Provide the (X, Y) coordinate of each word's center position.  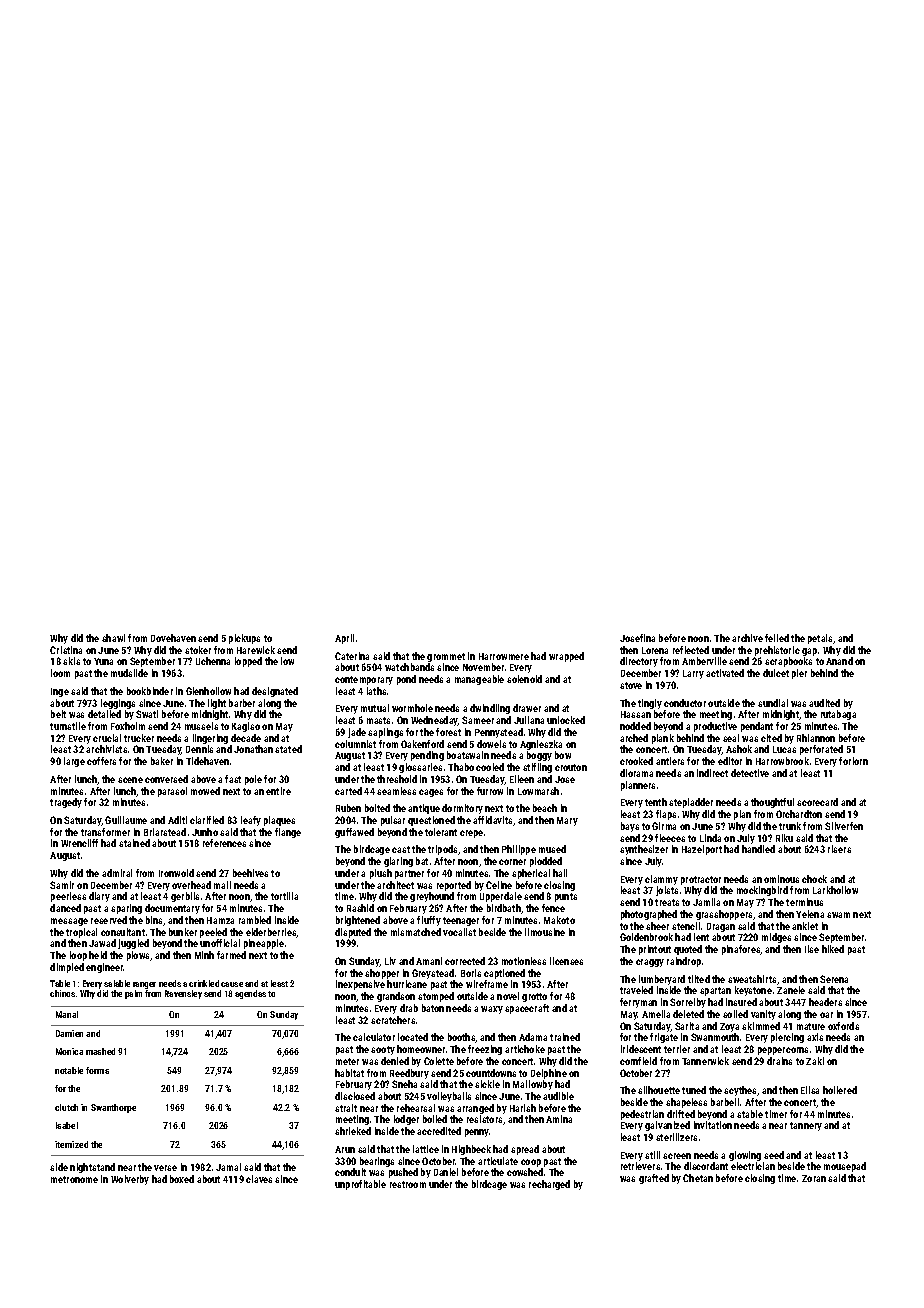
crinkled (204, 983)
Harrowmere (504, 656)
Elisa (810, 1090)
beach (545, 808)
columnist (355, 744)
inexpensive (360, 985)
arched (634, 738)
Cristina (66, 650)
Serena (834, 979)
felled (777, 638)
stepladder (691, 803)
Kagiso (246, 727)
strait (346, 1108)
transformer (105, 832)
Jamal (228, 1167)
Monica (69, 1051)
